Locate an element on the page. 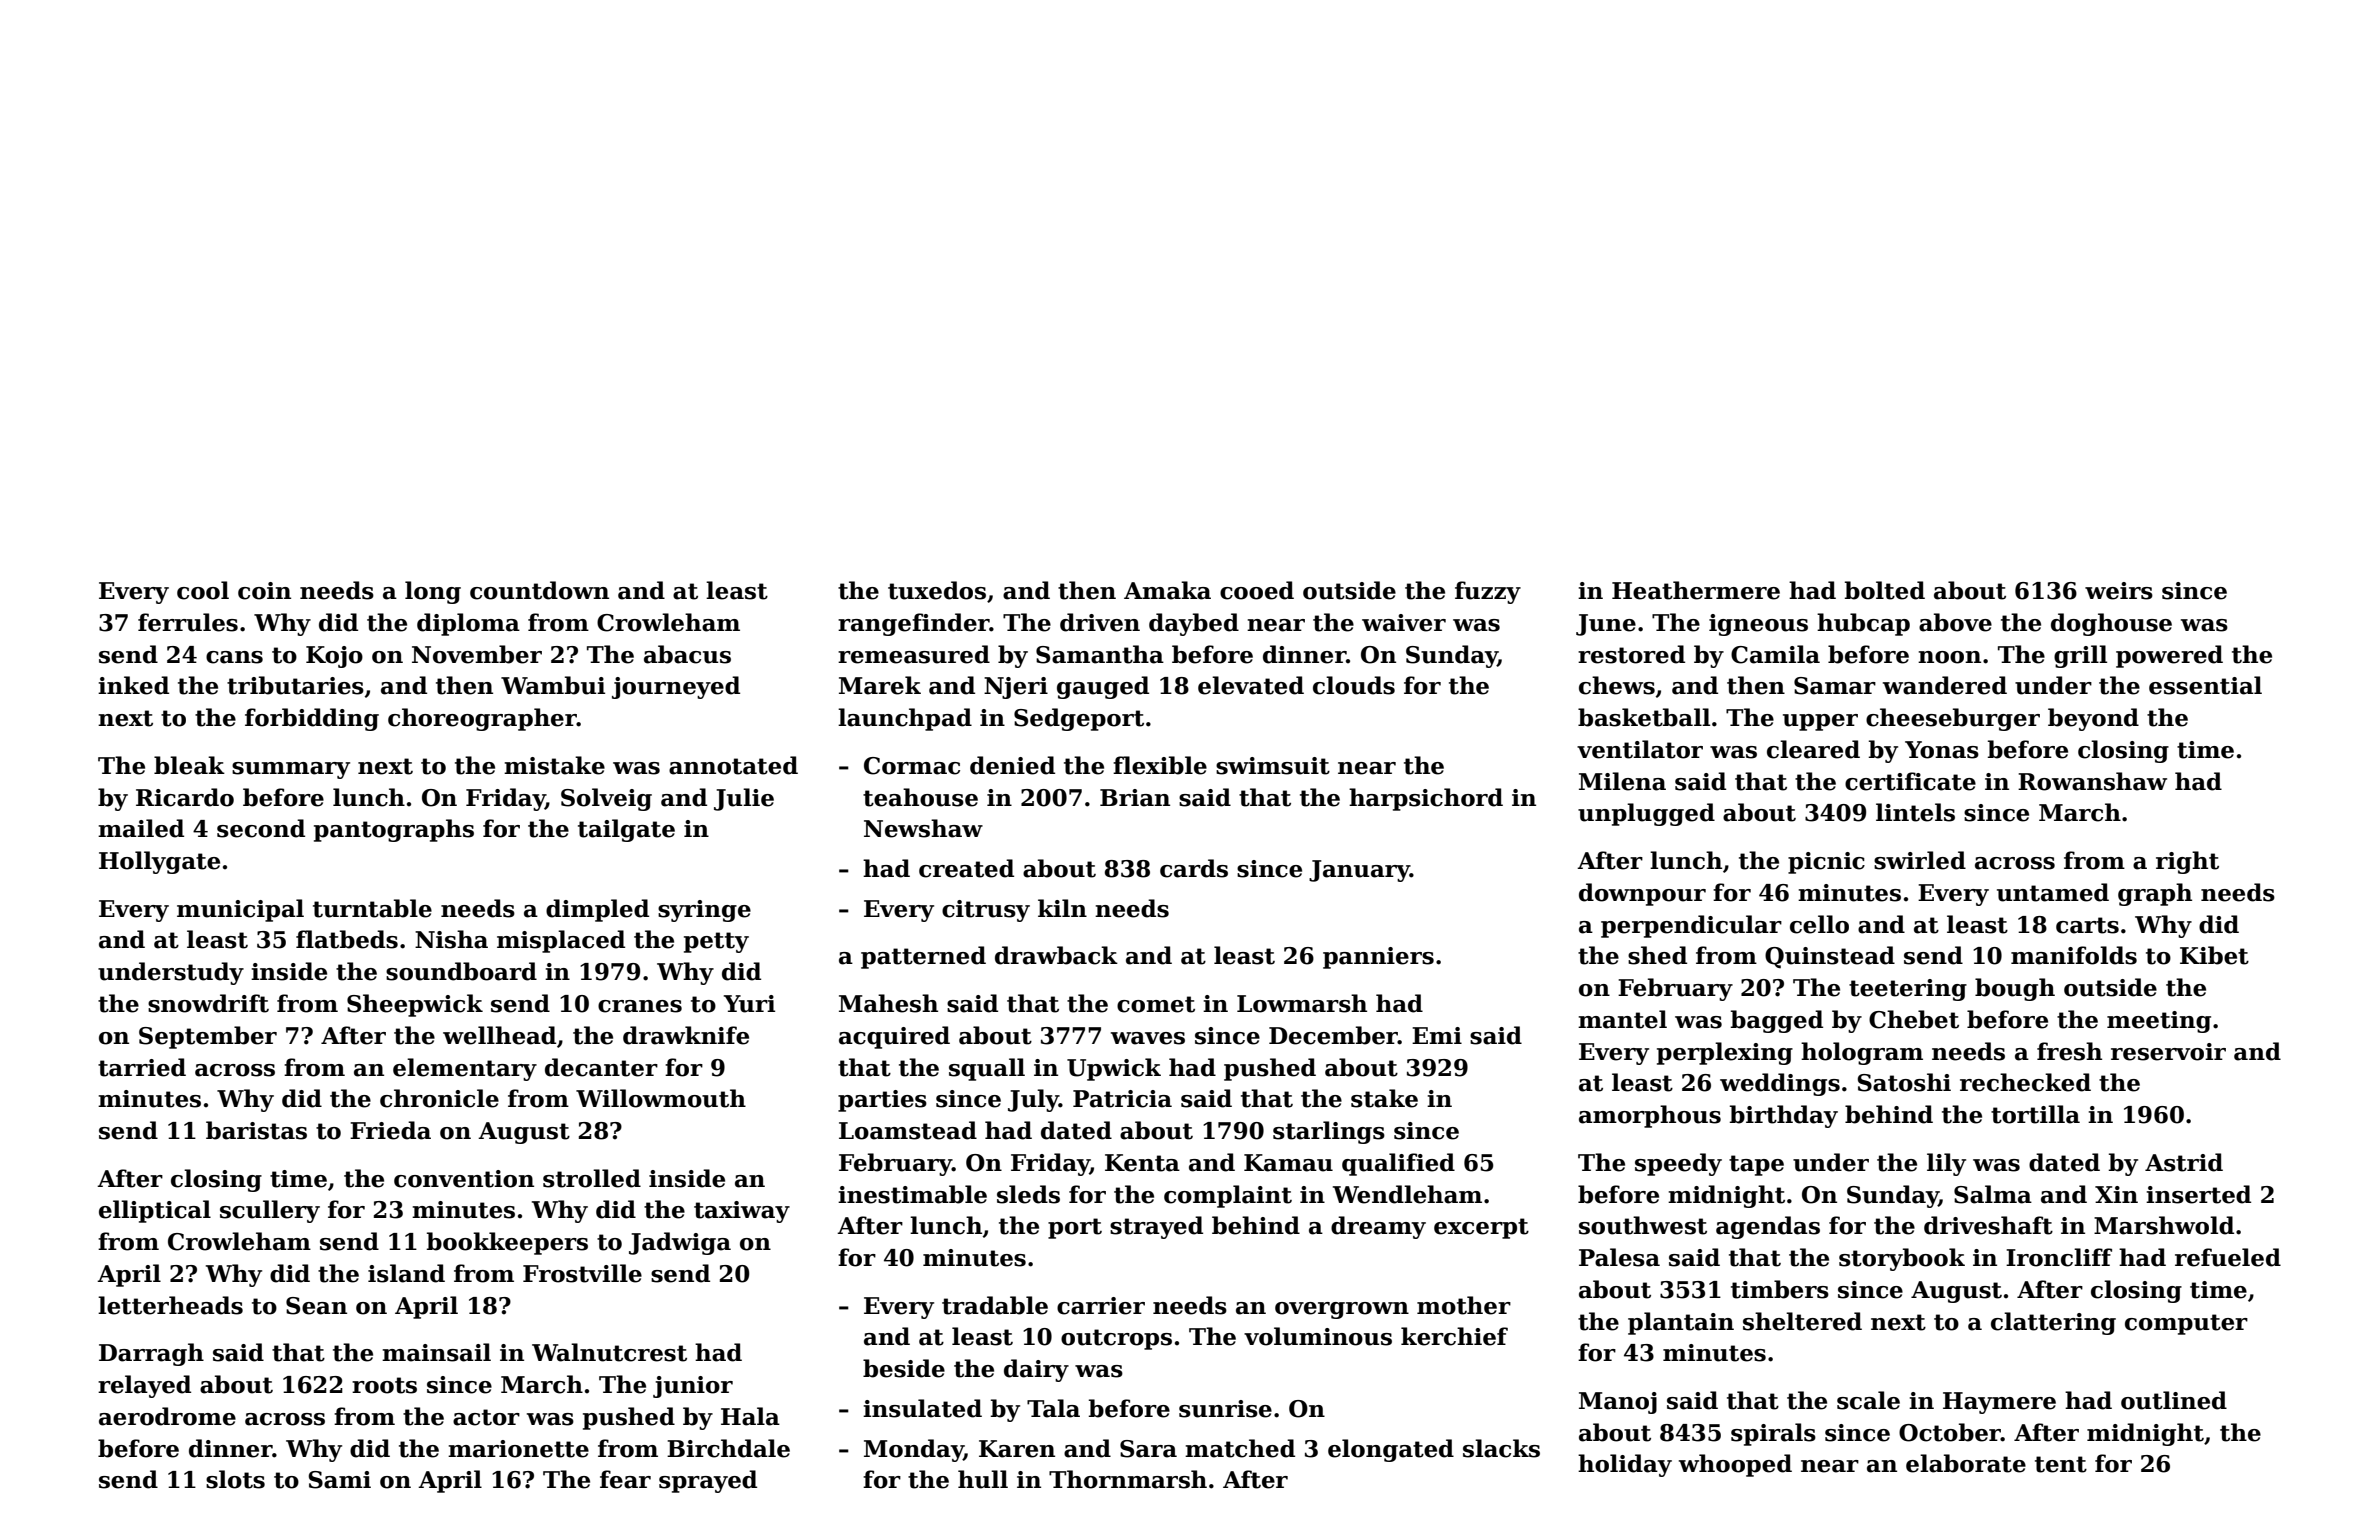 Image resolution: width=2380 pixels, height=1540 pixels. matched is located at coordinates (1240, 1448).
